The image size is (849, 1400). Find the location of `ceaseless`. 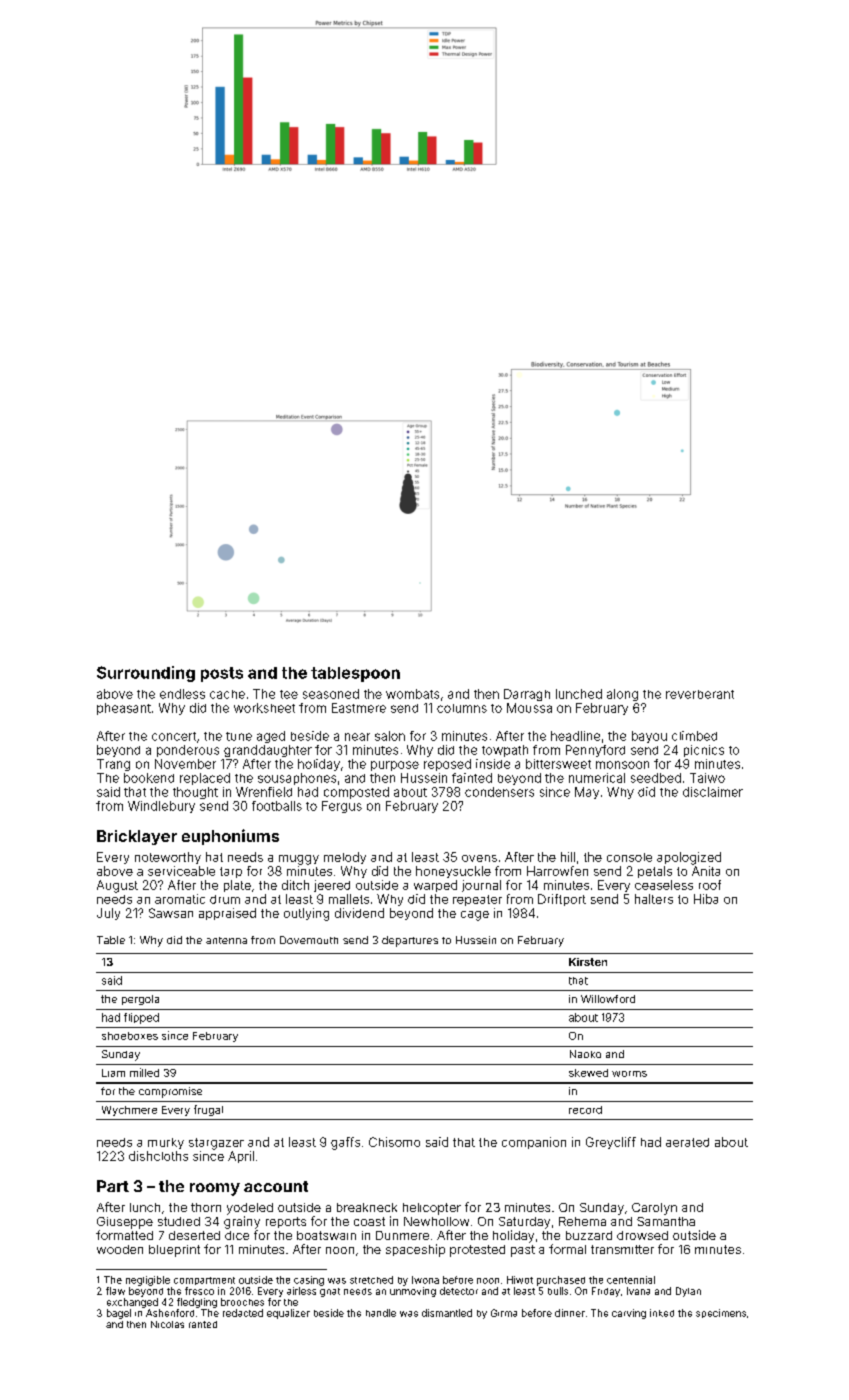

ceaseless is located at coordinates (664, 885).
